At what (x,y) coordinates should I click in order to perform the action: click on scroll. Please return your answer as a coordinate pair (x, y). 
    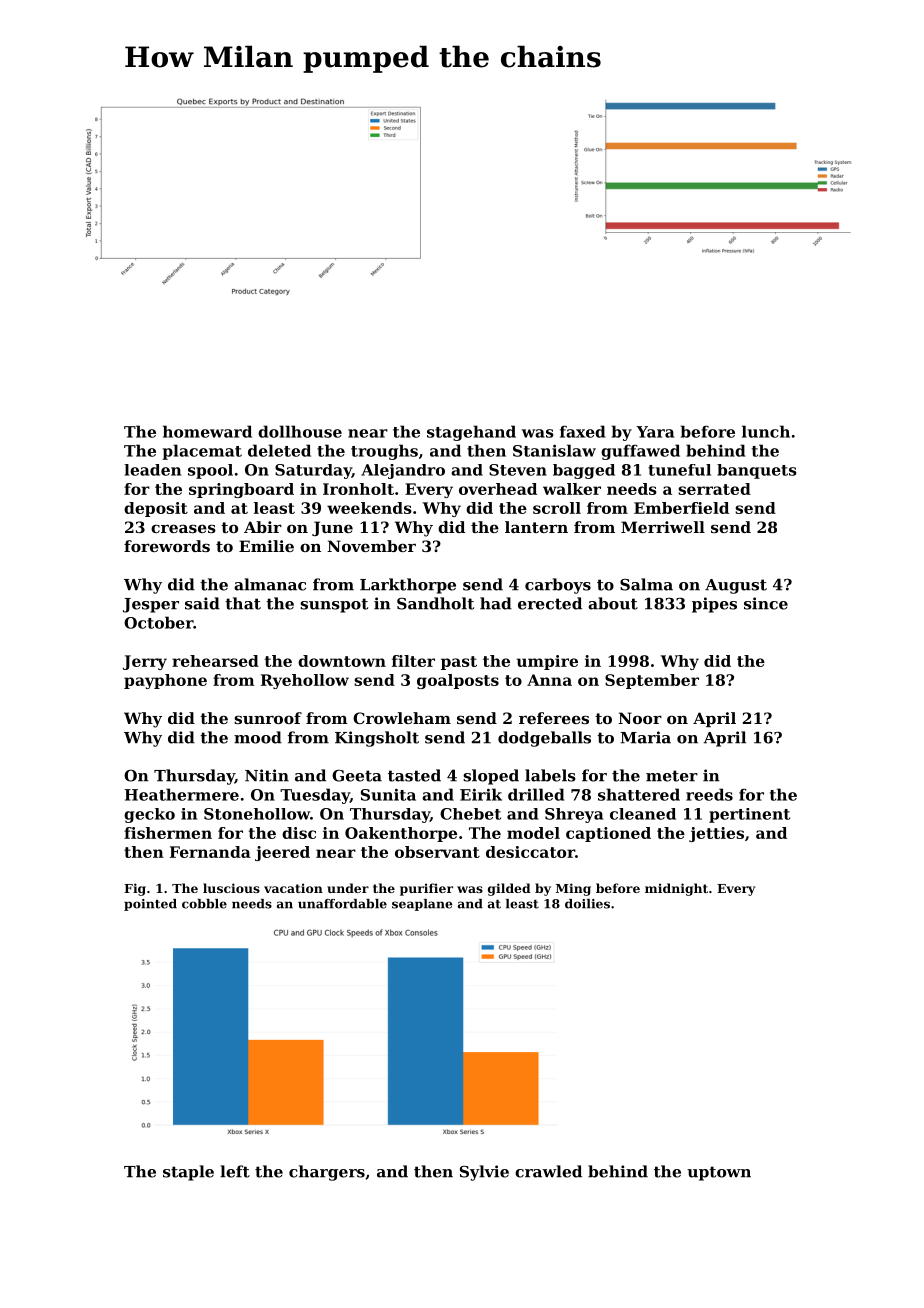
    Looking at the image, I should click on (557, 508).
